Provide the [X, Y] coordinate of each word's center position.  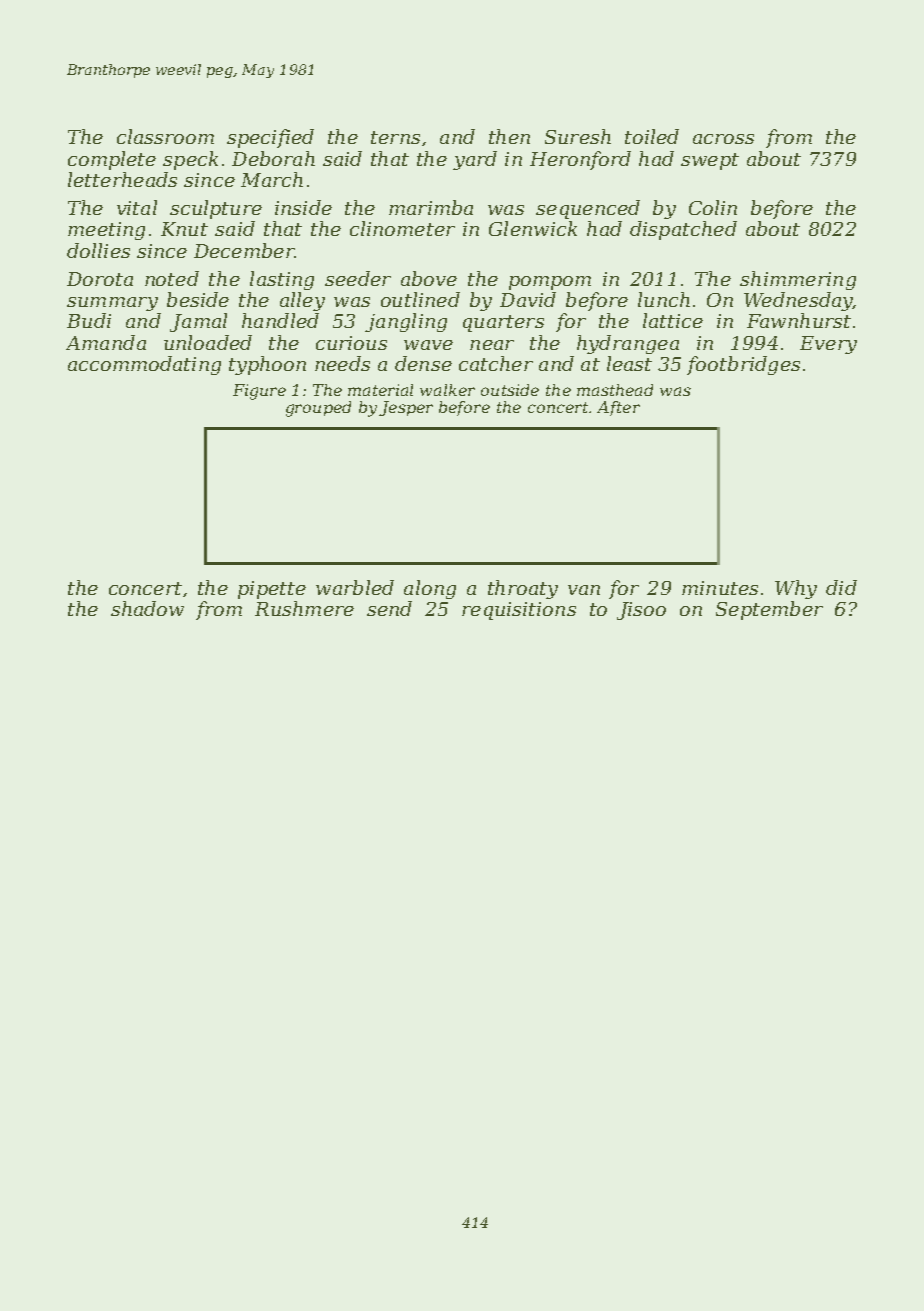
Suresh [578, 136]
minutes [720, 588]
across [723, 139]
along [430, 589]
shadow [147, 608]
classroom [165, 136]
